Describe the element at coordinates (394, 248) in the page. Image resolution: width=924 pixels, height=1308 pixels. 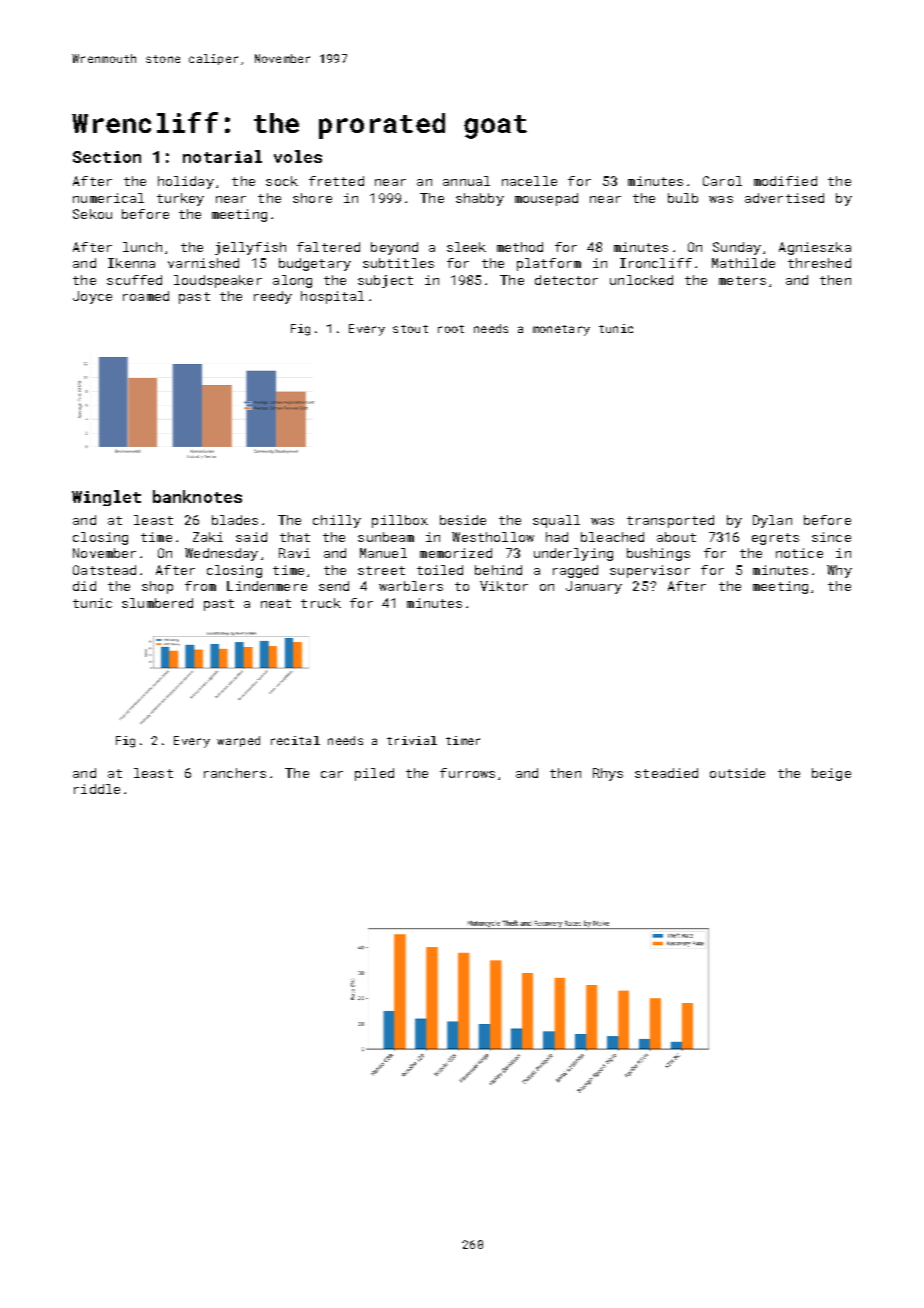
I see `beyond` at that location.
